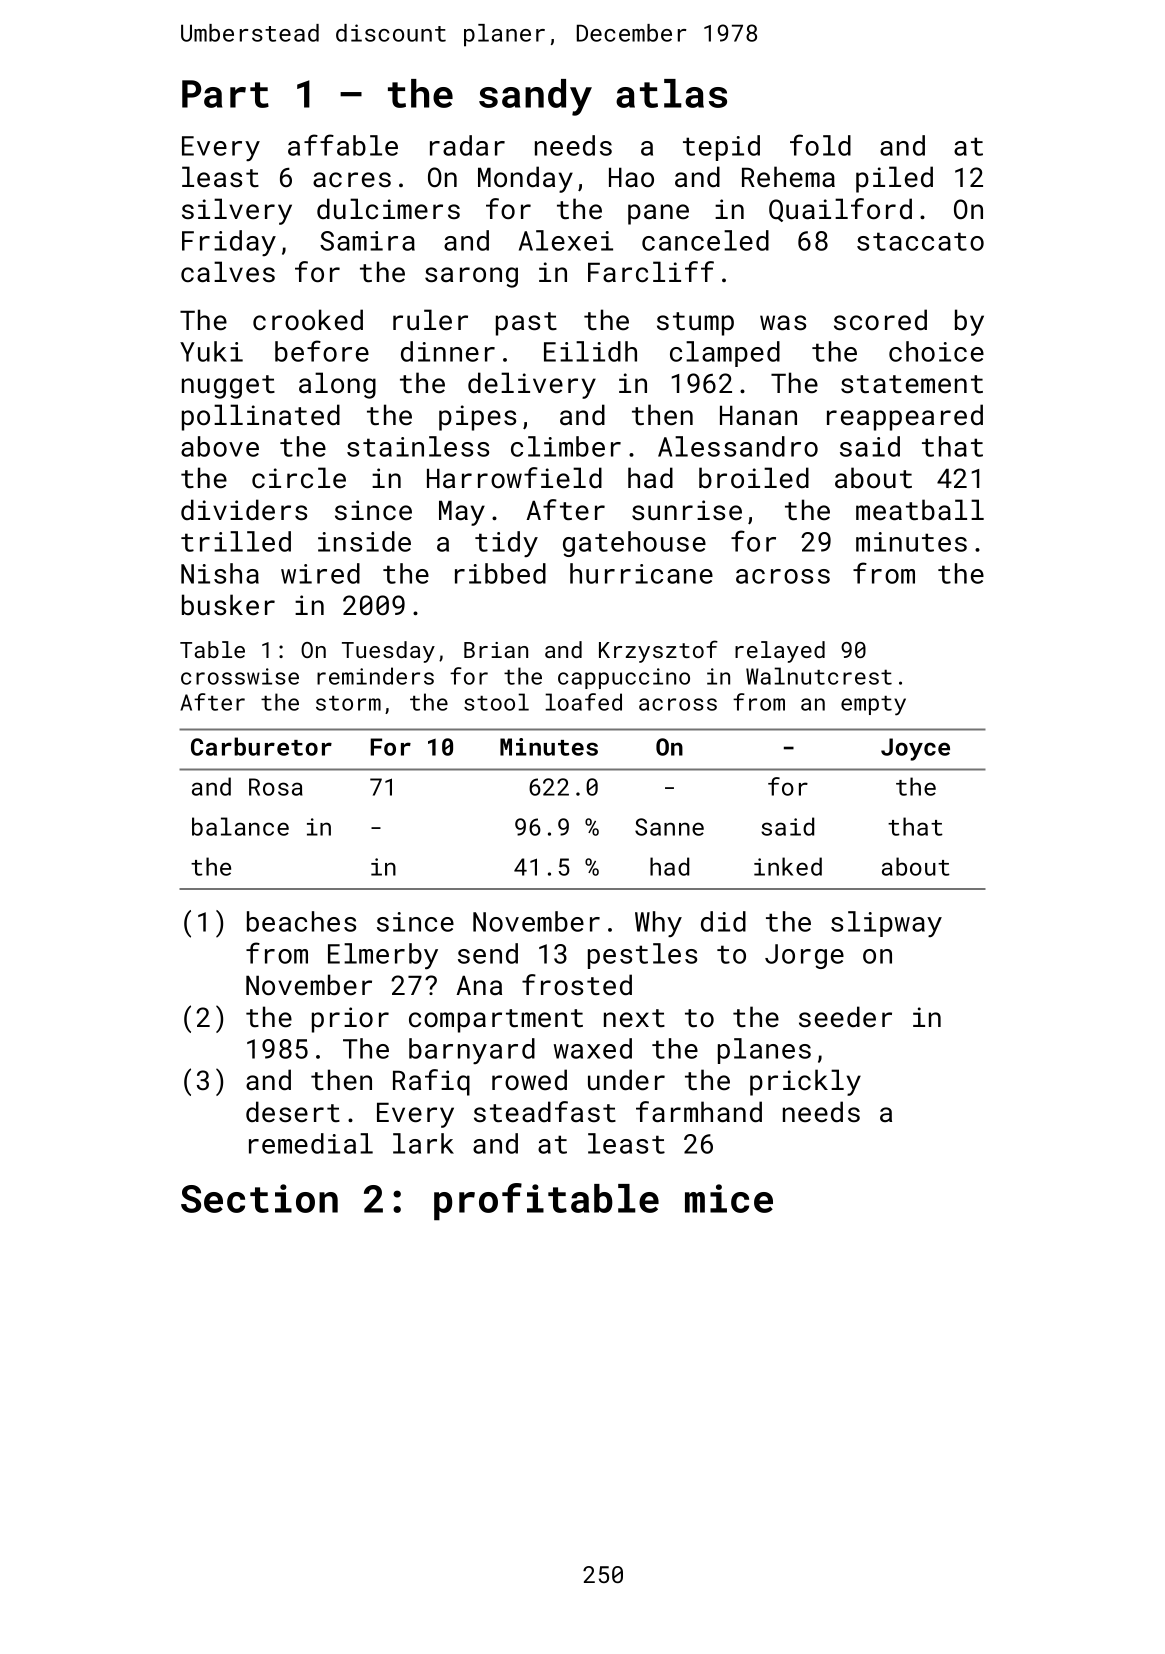 The height and width of the image is (1654, 1165). Describe the element at coordinates (819, 676) in the image. I see `Walnutcrest` at that location.
